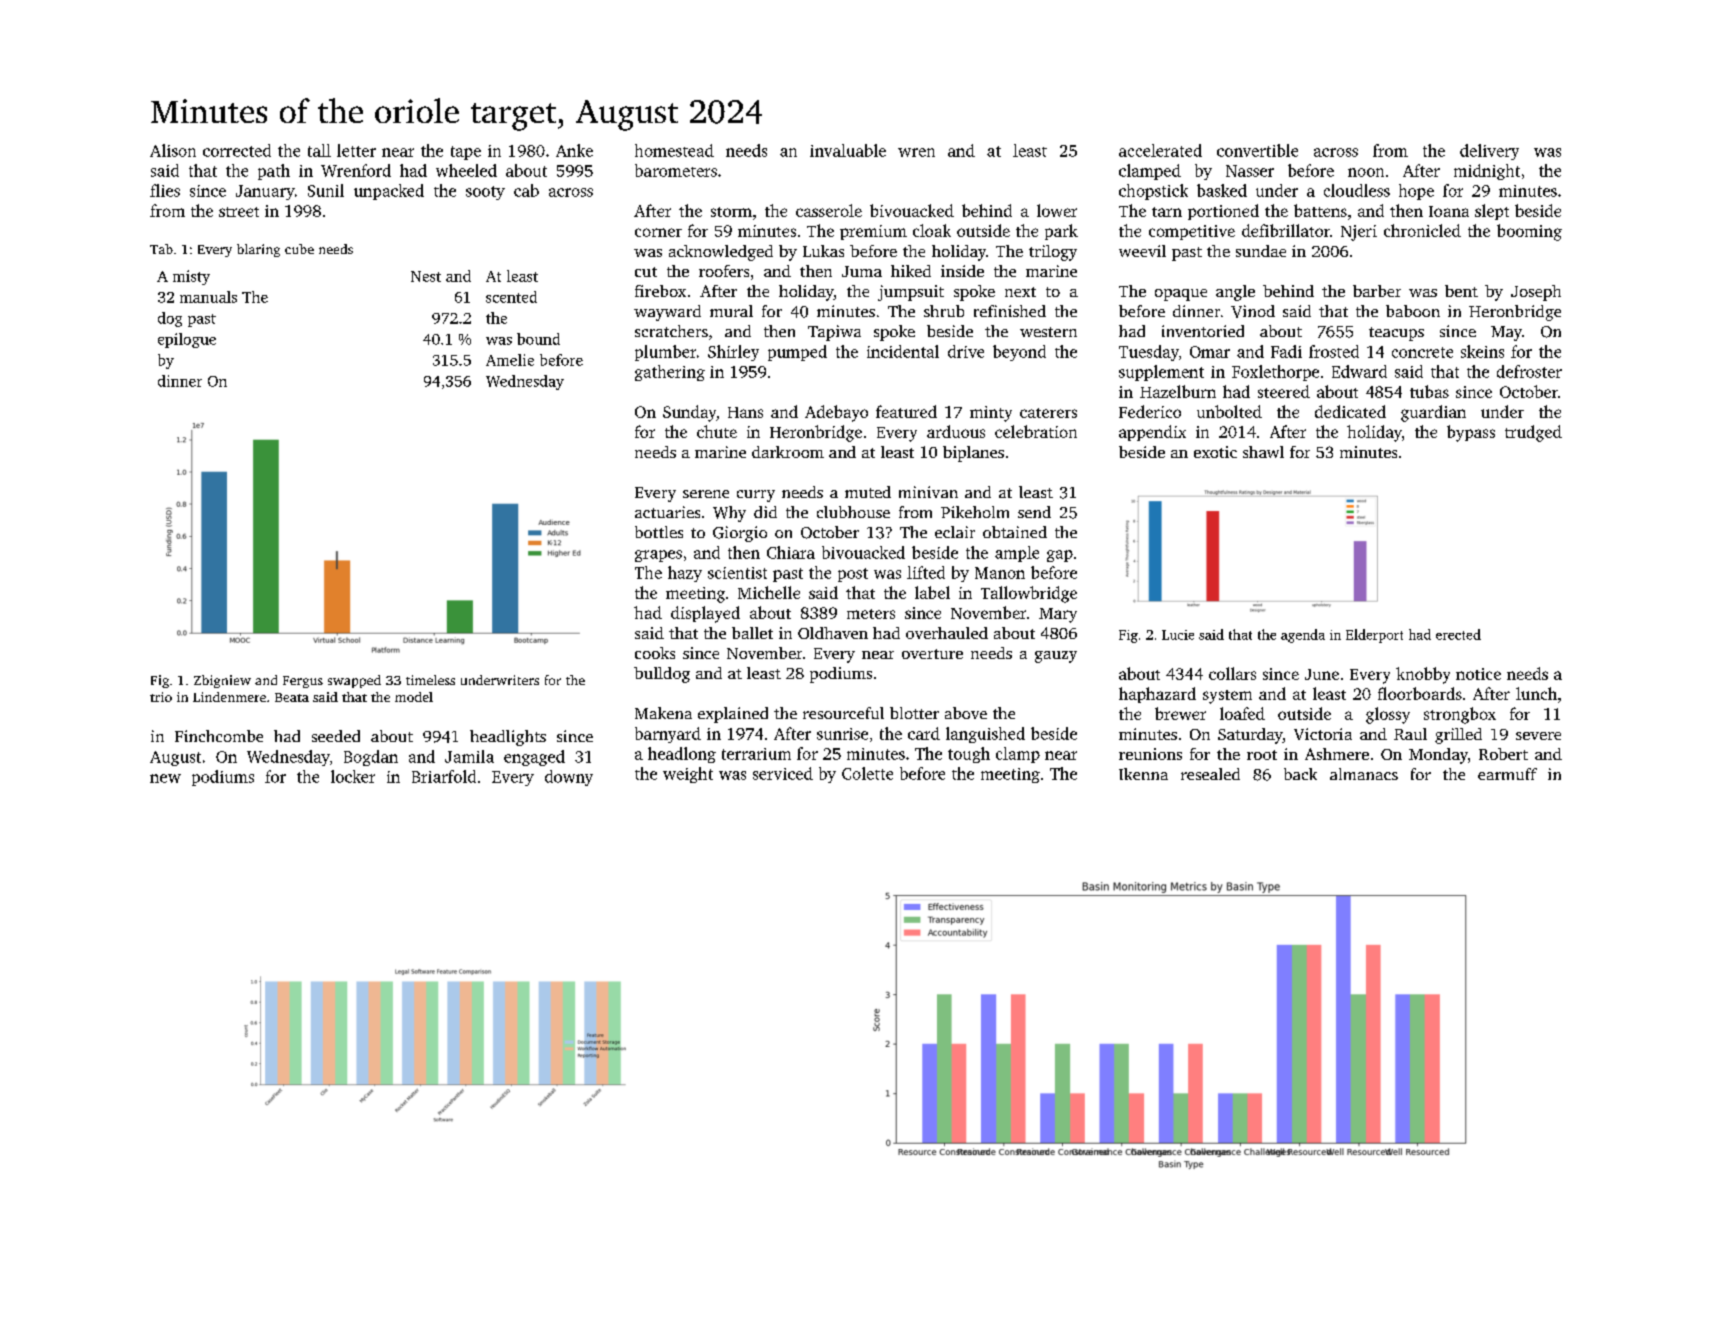 The width and height of the document is (1712, 1323). I want to click on severe, so click(1538, 736).
